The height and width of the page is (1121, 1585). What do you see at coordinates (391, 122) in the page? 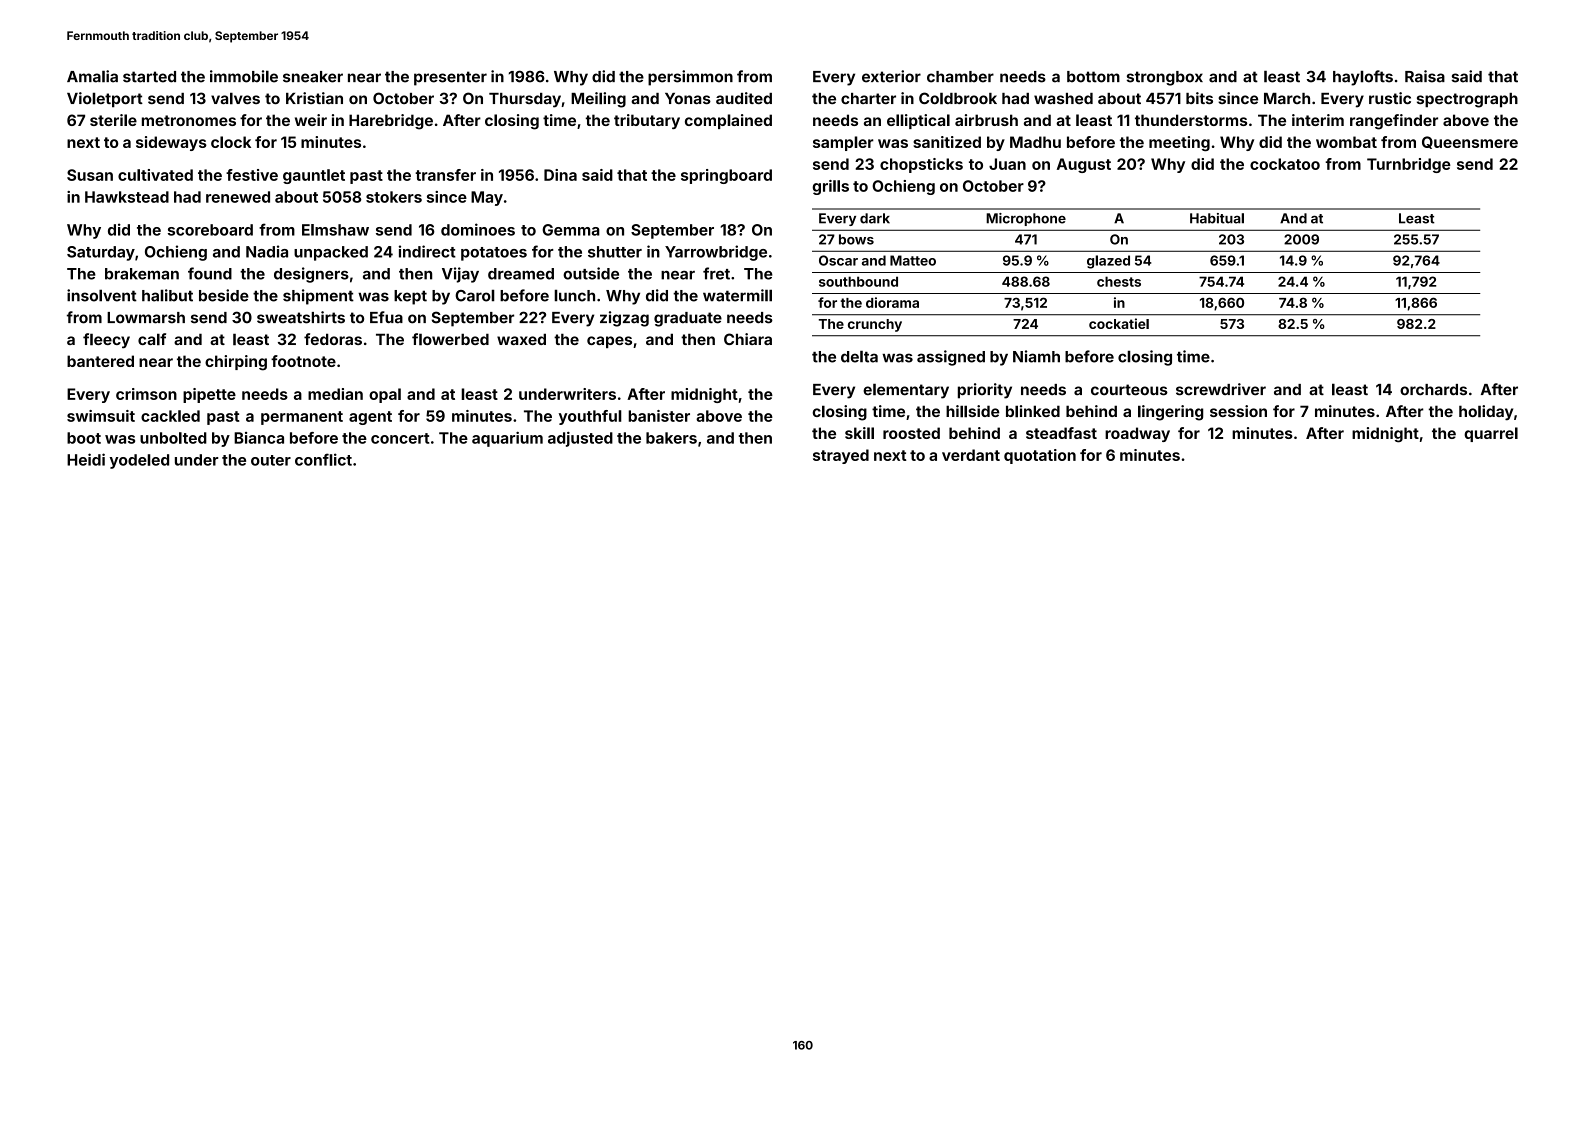
I see `Harebridge` at bounding box center [391, 122].
